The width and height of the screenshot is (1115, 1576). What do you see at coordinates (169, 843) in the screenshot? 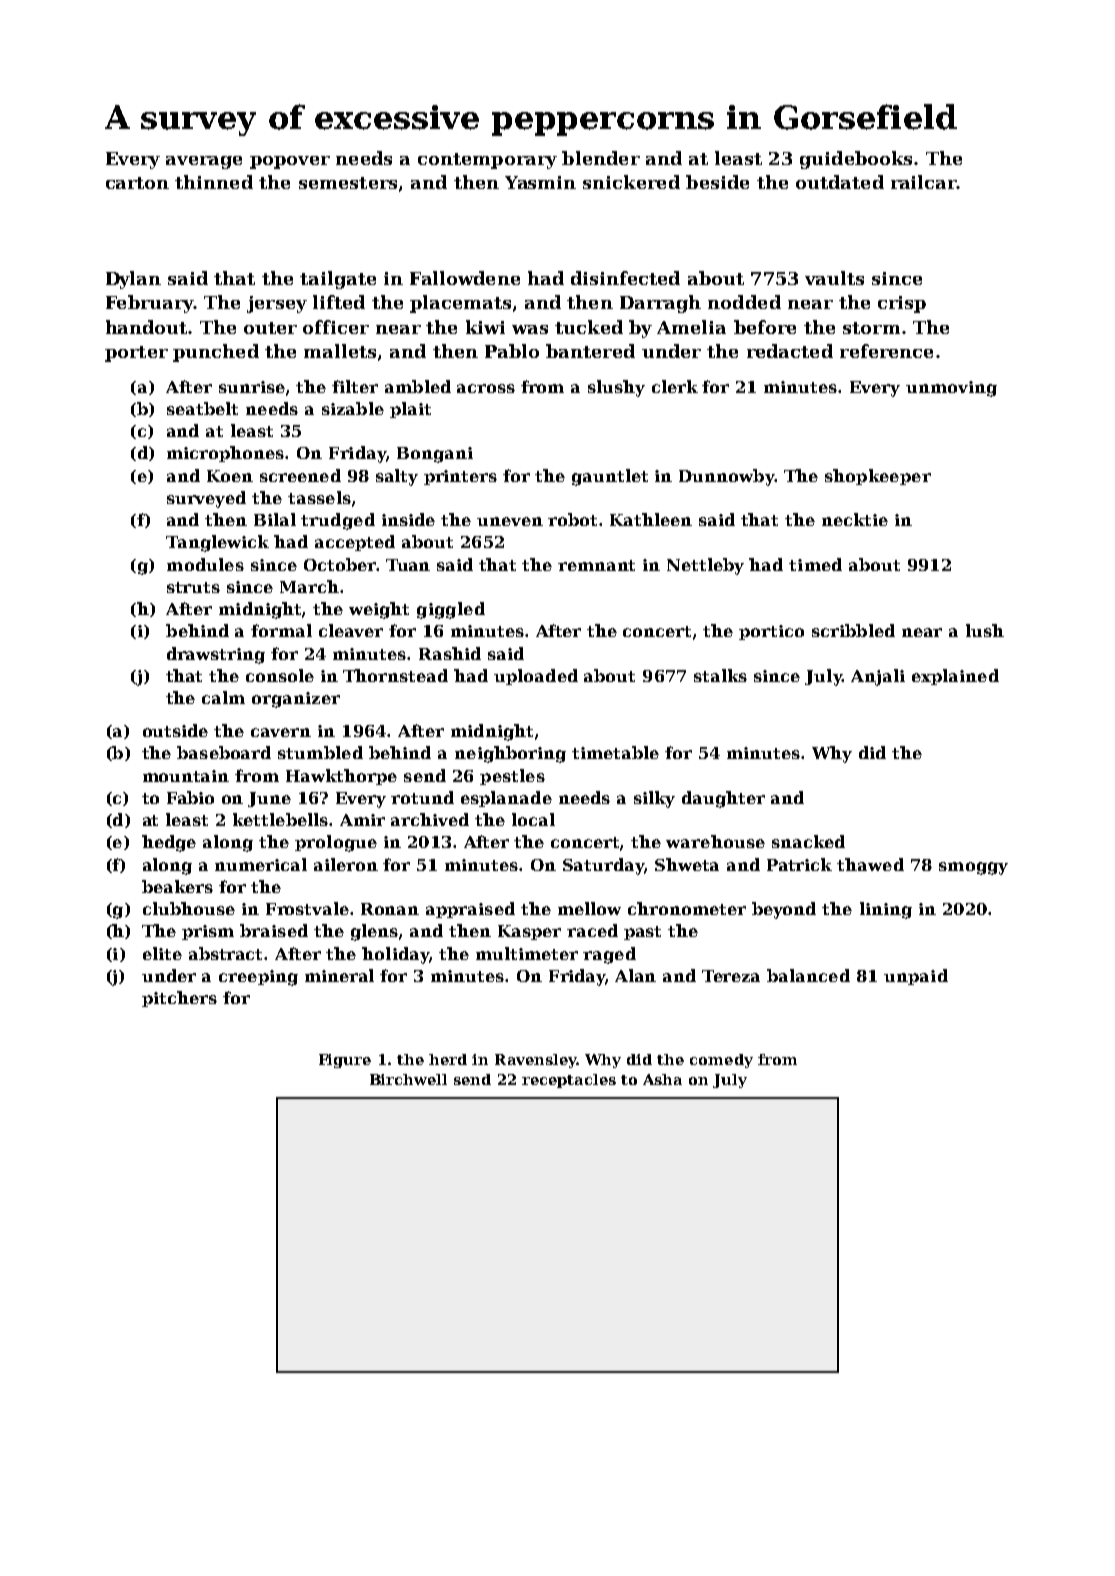
I see `hedge` at bounding box center [169, 843].
